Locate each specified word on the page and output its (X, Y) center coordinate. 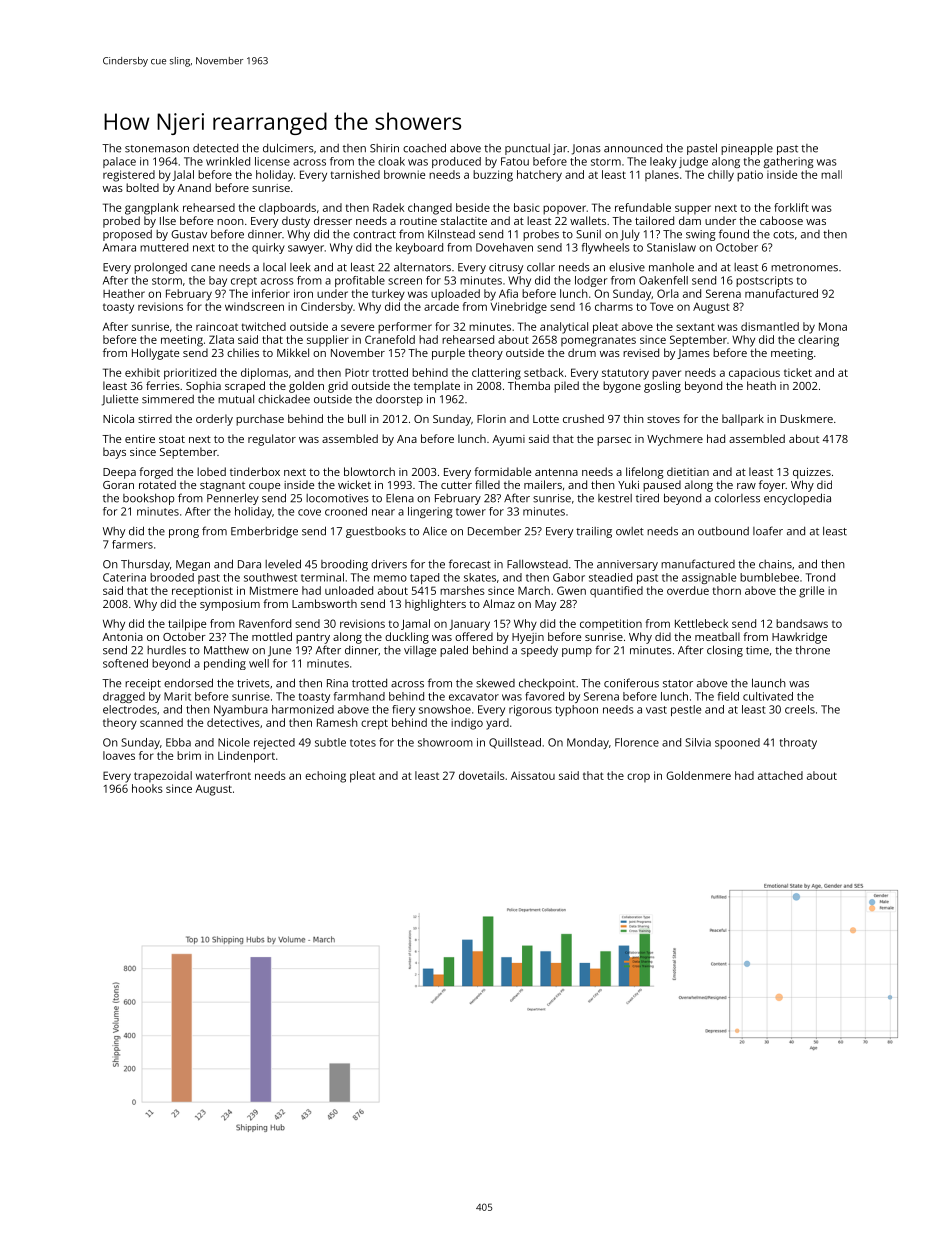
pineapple (747, 149)
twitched (264, 326)
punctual (527, 149)
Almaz (499, 603)
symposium (230, 605)
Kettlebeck (701, 623)
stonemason (157, 149)
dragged (124, 697)
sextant (695, 327)
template (437, 387)
